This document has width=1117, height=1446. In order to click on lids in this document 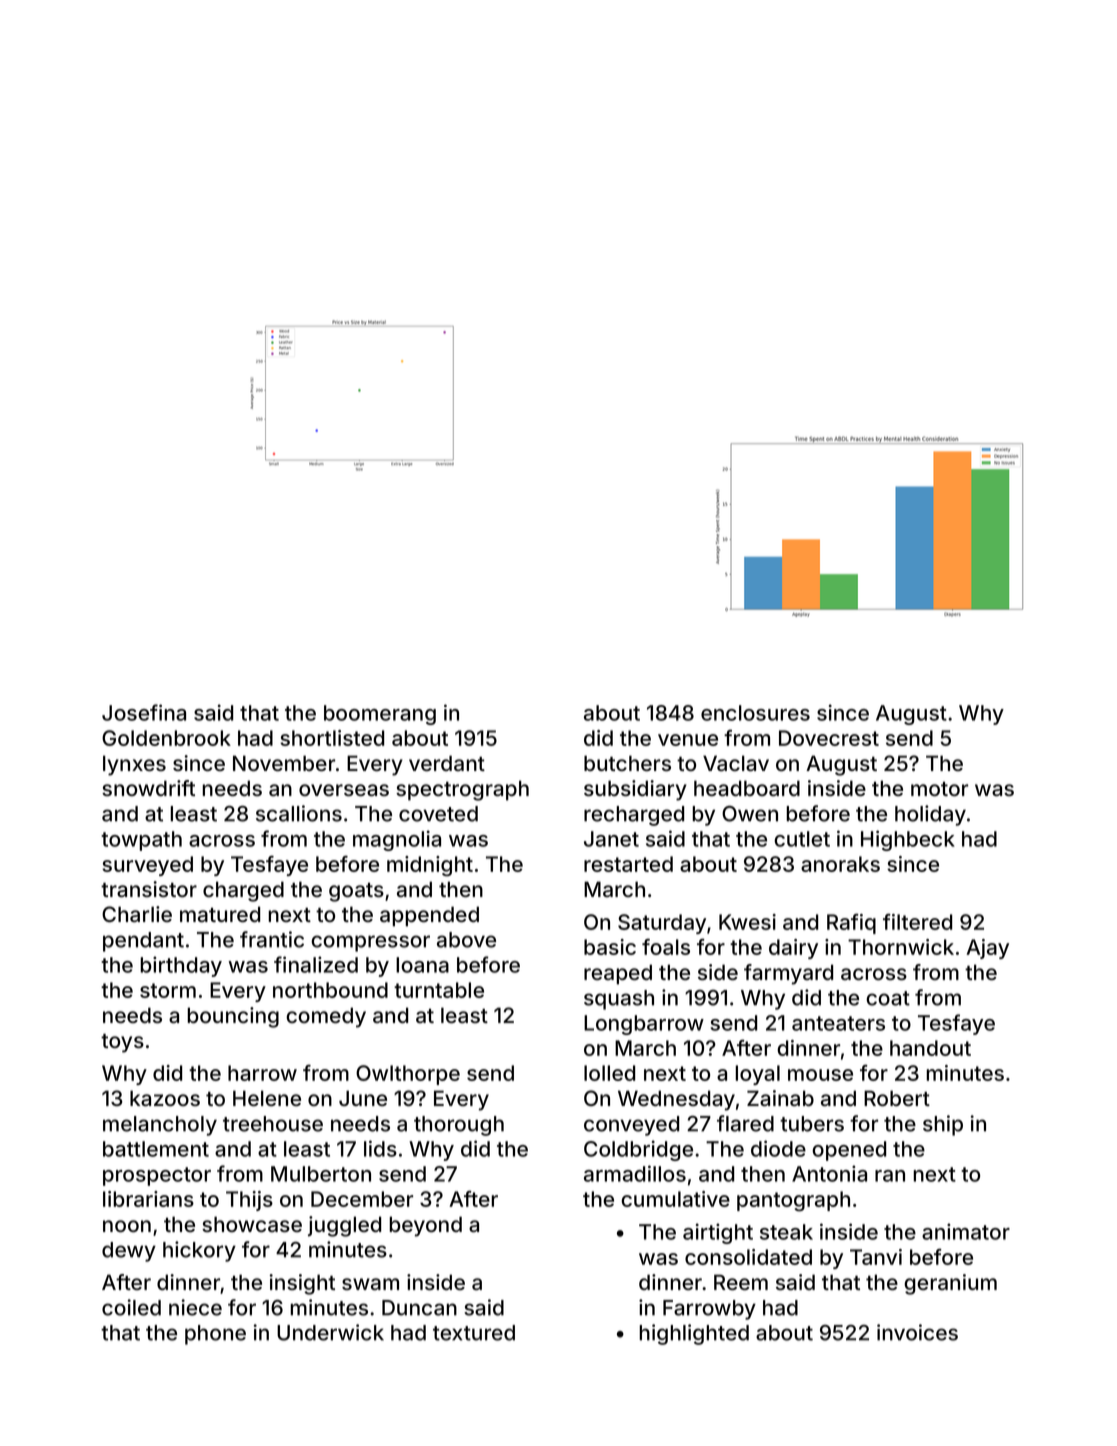, I will do `click(380, 1148)`.
